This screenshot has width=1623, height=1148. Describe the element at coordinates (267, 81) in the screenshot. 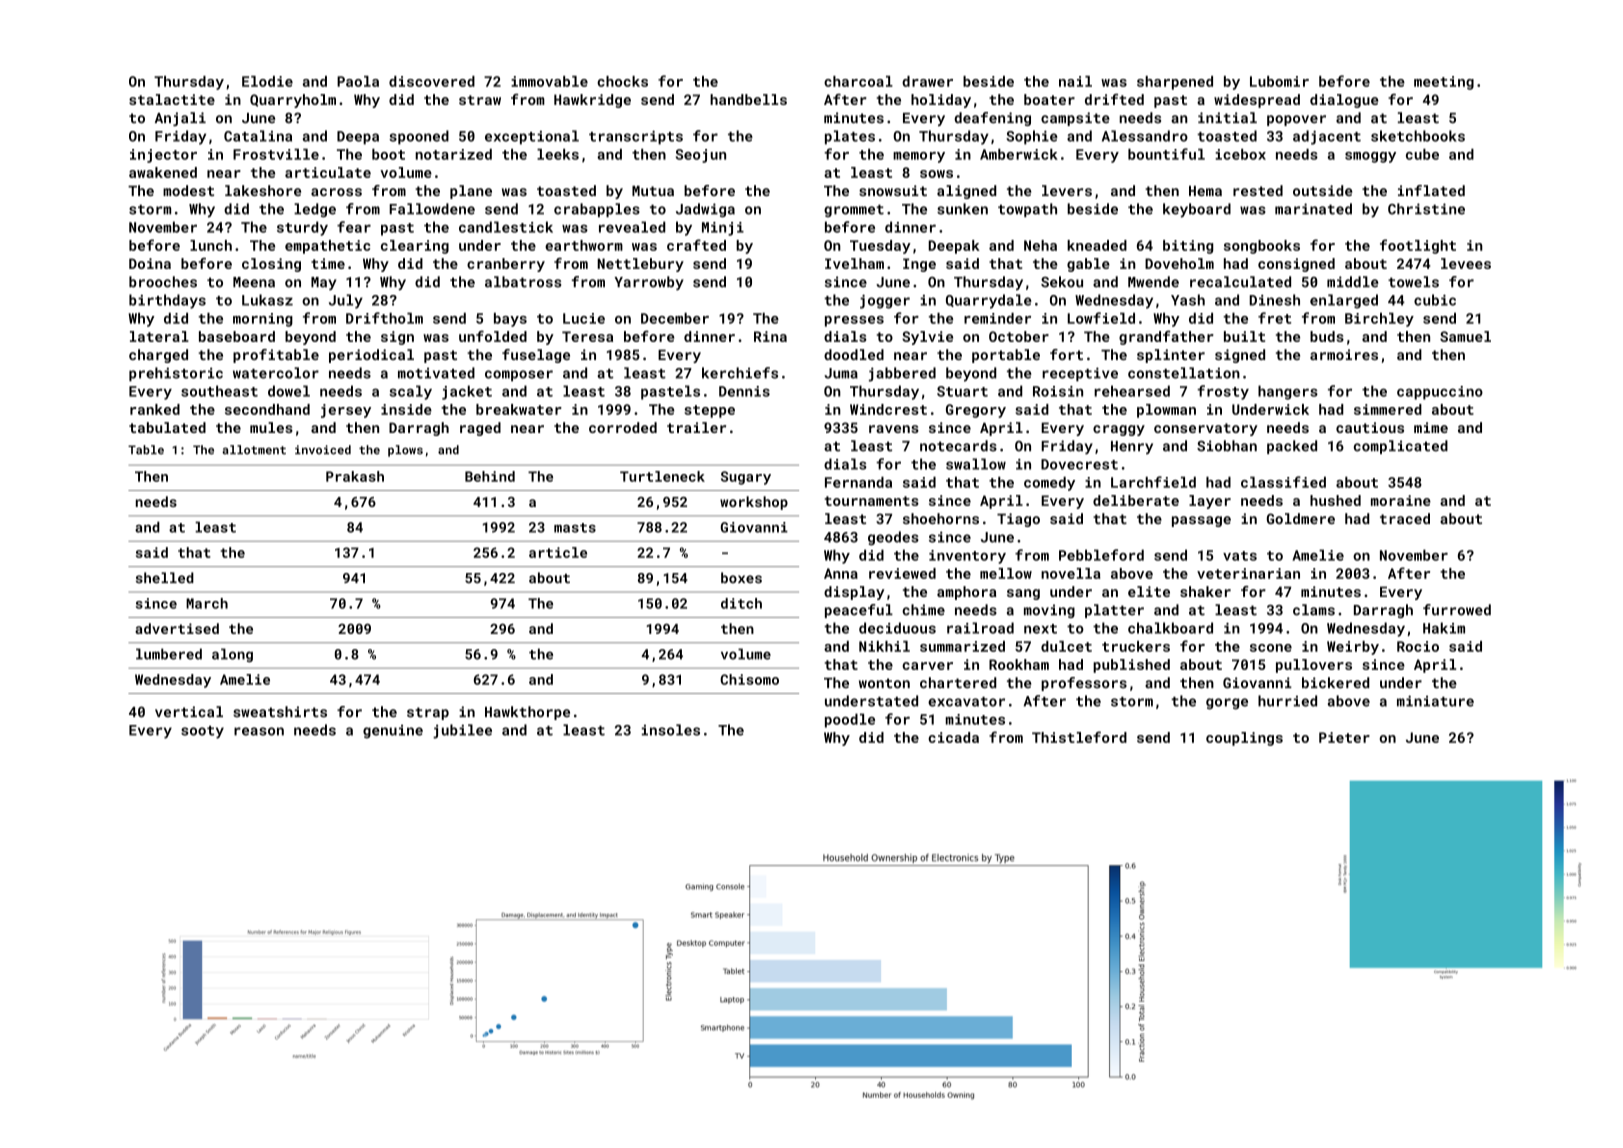

I see `Elodie` at that location.
